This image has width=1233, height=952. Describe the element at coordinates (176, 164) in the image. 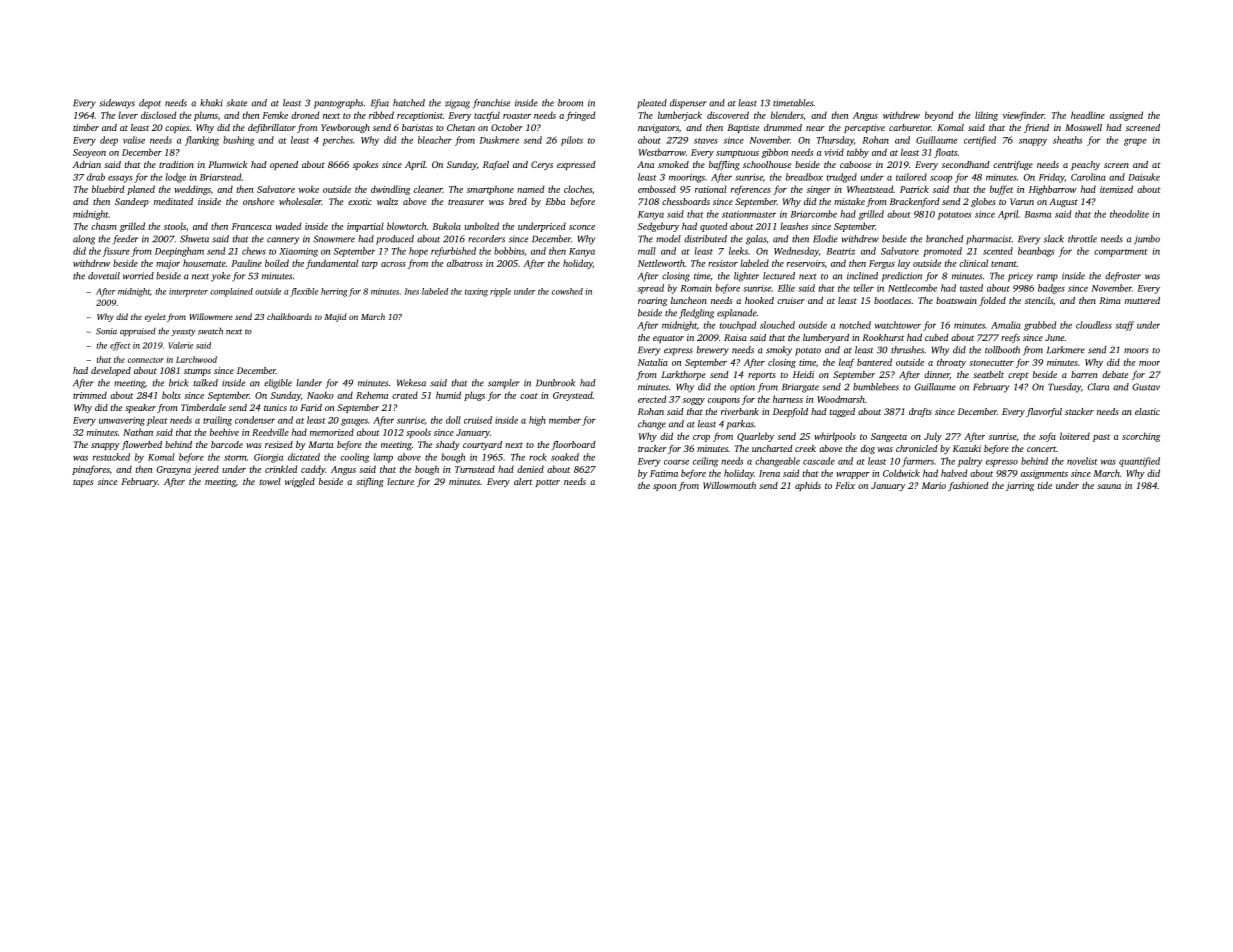

I see `tradition` at that location.
